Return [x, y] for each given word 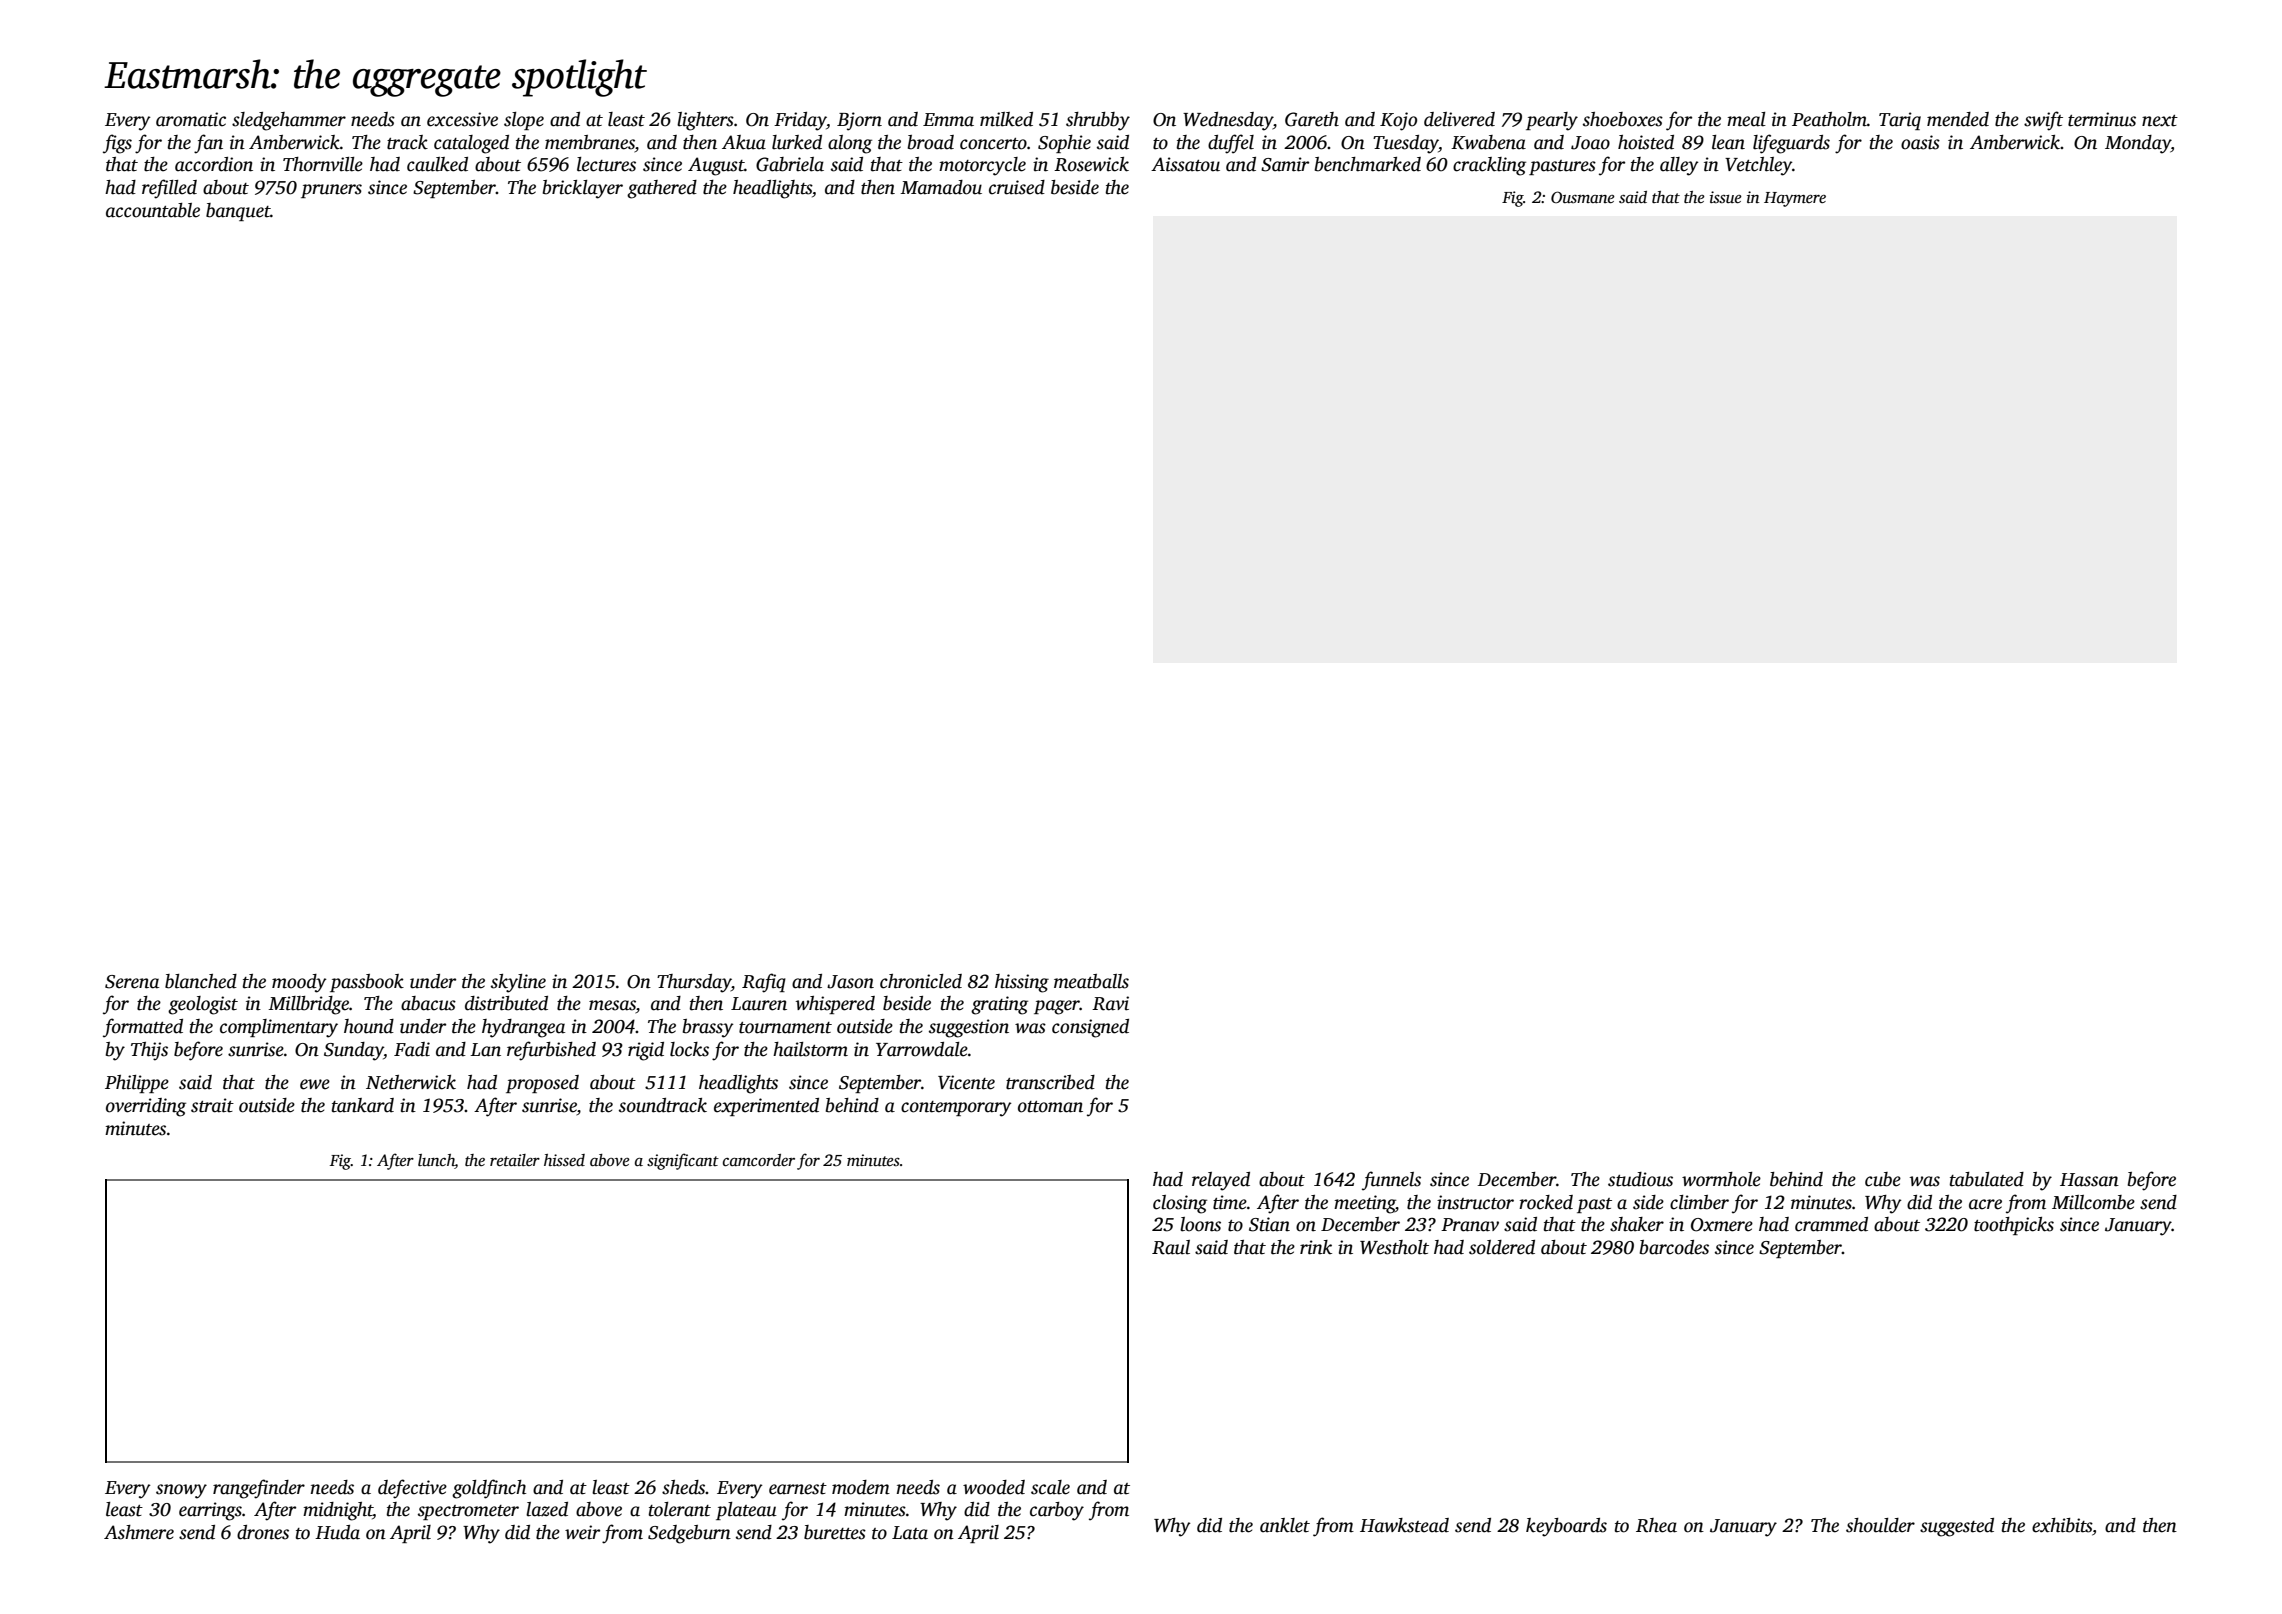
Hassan [2089, 1180]
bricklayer [583, 189]
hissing [1022, 983]
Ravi [1110, 1003]
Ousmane [1583, 197]
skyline [518, 983]
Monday [2138, 144]
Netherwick [411, 1082]
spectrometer [468, 1512]
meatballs [1091, 981]
